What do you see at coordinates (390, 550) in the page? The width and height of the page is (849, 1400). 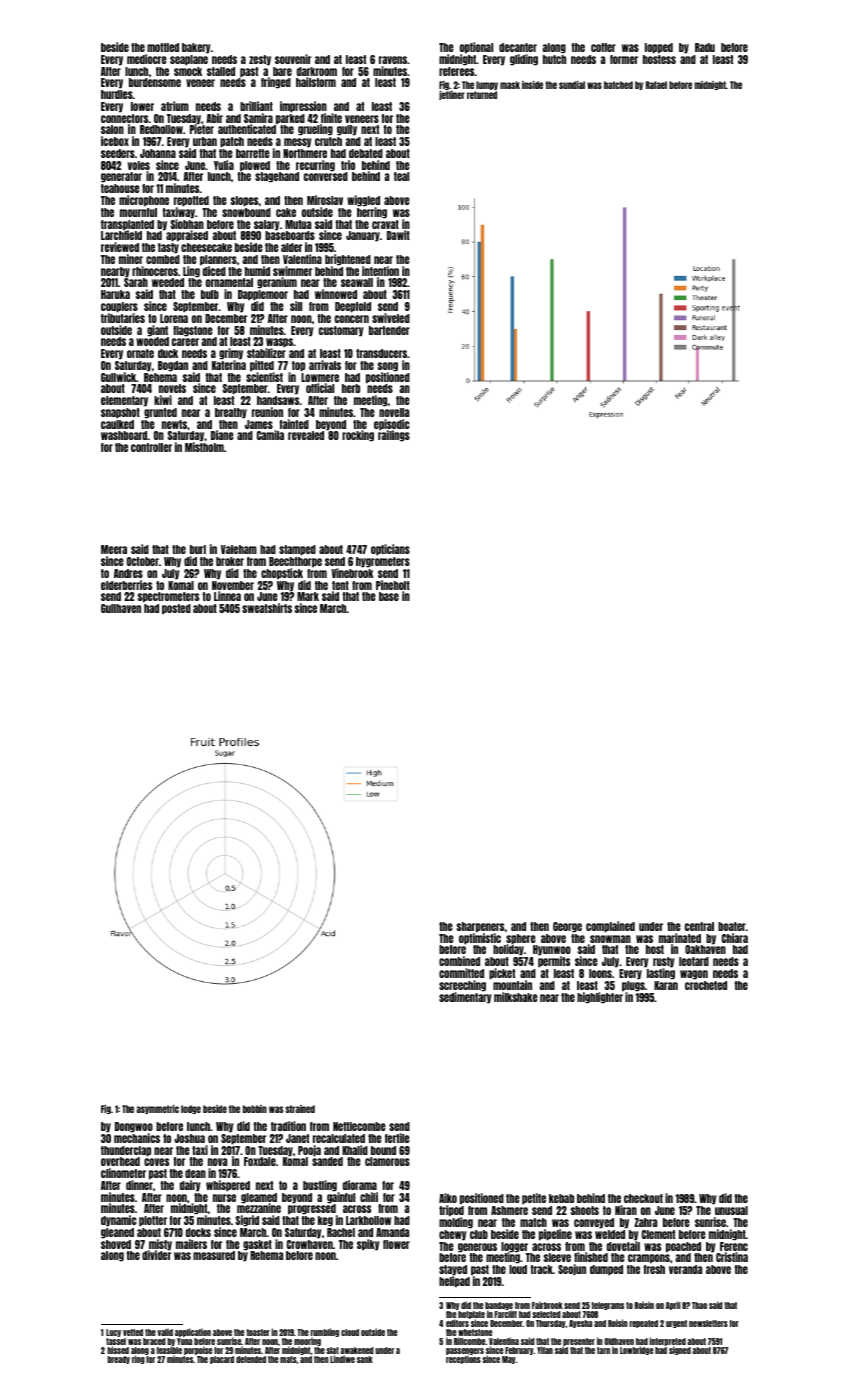 I see `opticians` at bounding box center [390, 550].
